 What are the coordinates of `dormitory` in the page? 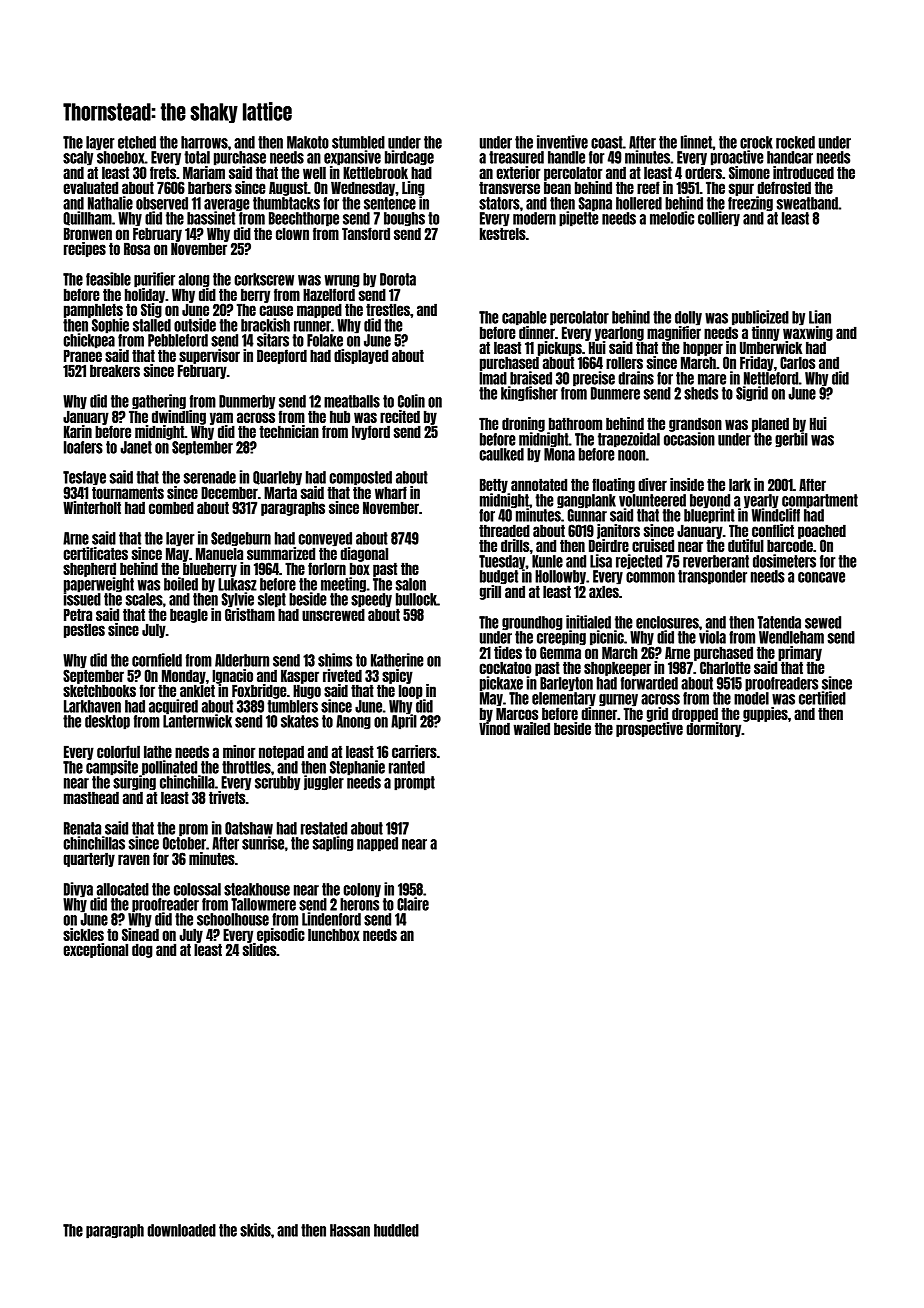 It's located at (714, 729).
